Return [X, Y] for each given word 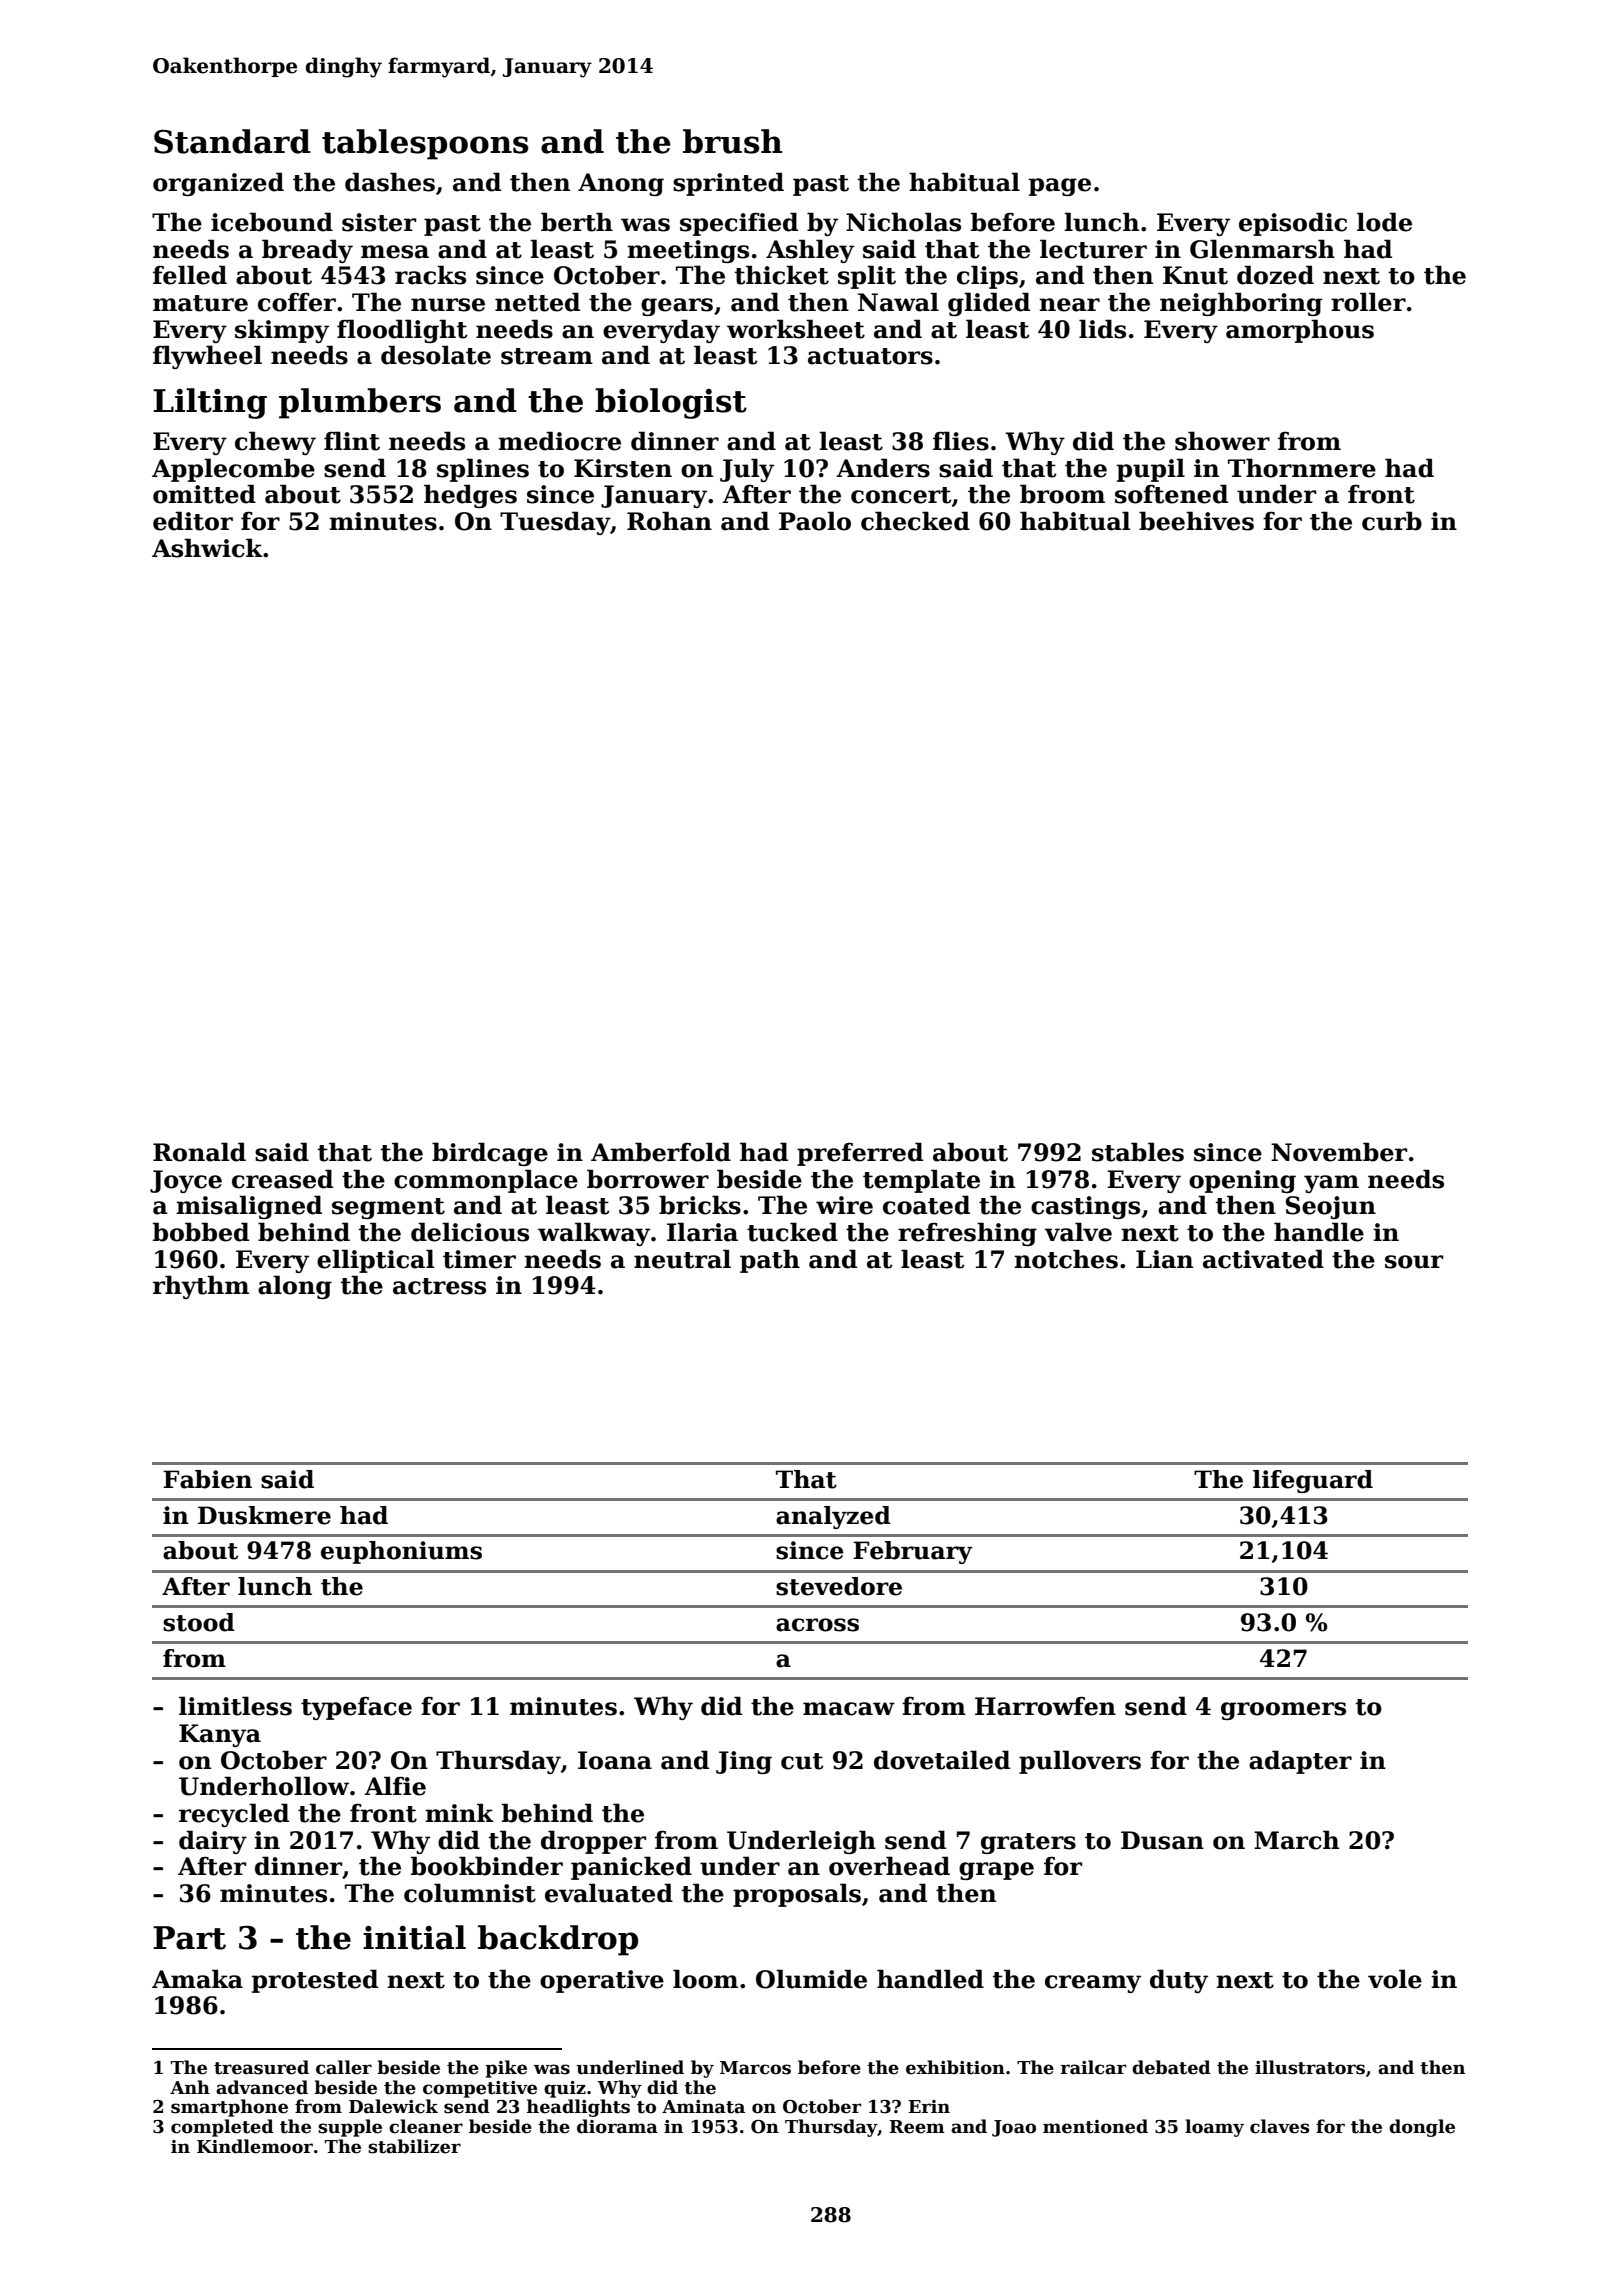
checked [915, 521]
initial [414, 1937]
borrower [648, 1179]
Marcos [755, 2068]
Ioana [615, 1760]
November [1339, 1152]
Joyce [186, 1181]
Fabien [207, 1479]
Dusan [1162, 1840]
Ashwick [207, 548]
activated [1263, 1259]
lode [1384, 222]
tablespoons [425, 144]
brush [732, 141]
